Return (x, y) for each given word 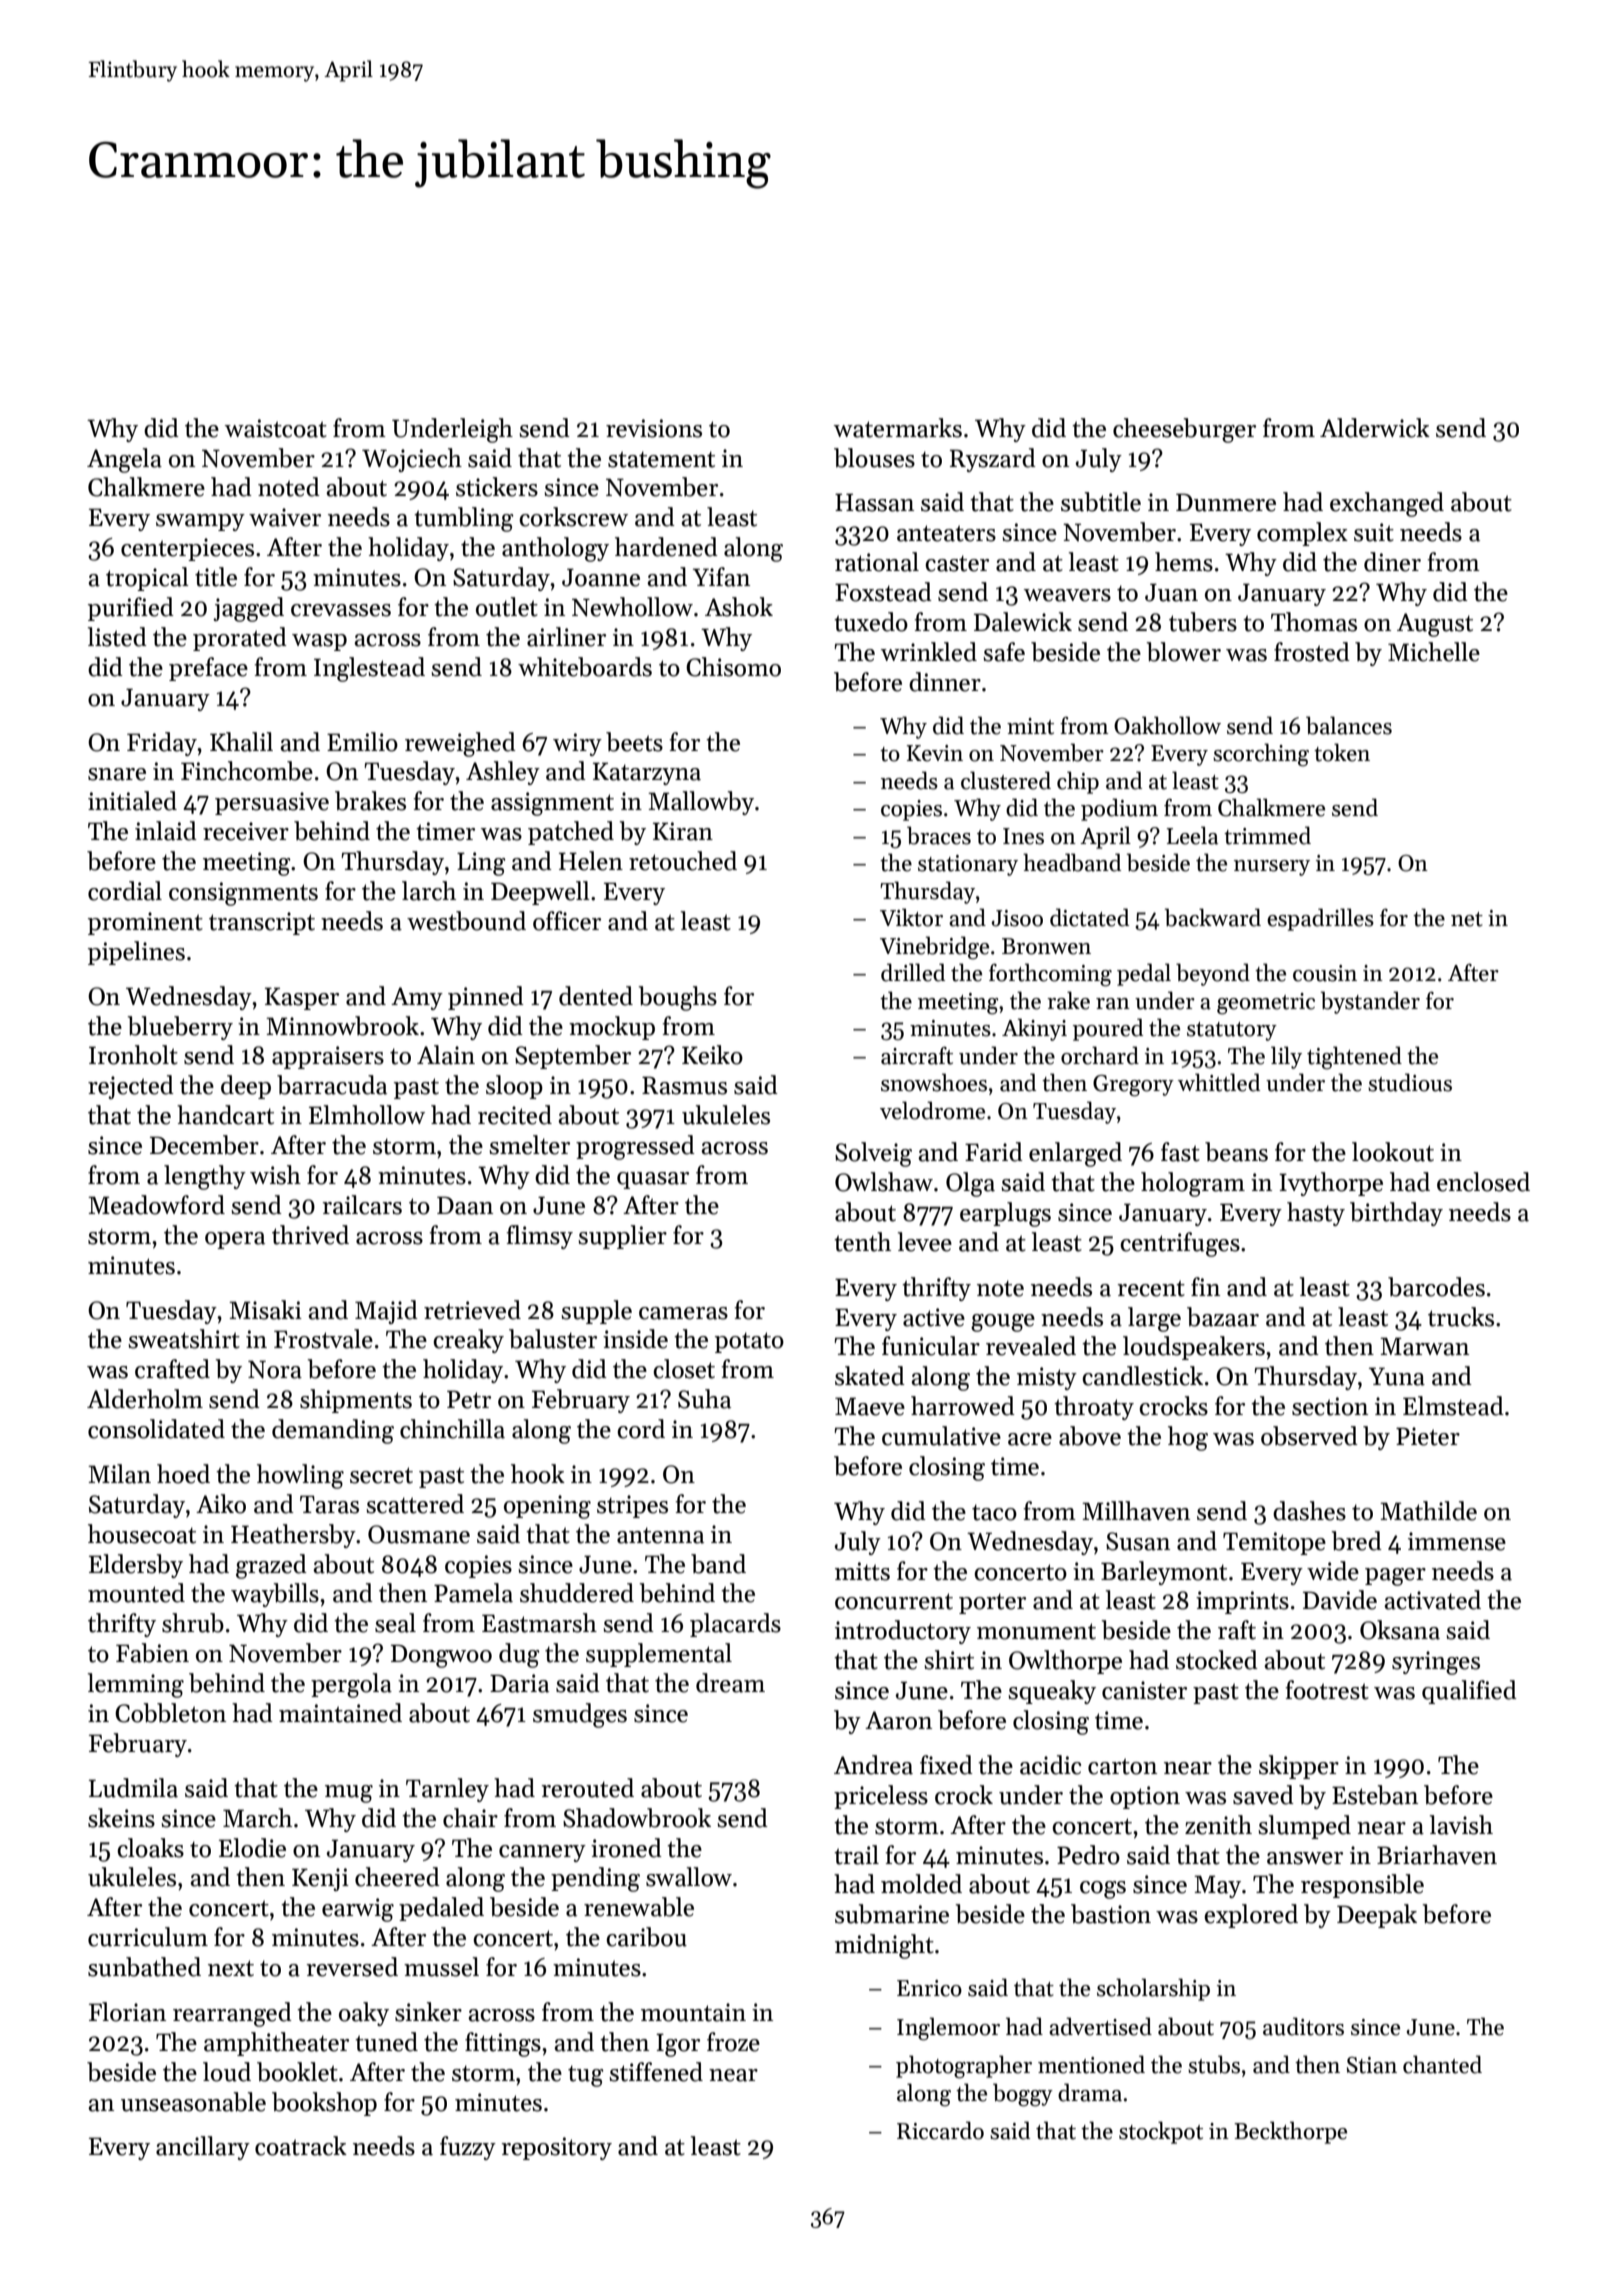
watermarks (898, 428)
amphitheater (276, 2044)
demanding (333, 1431)
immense (1457, 1541)
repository (556, 2148)
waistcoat (276, 428)
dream (730, 1683)
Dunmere (1226, 502)
